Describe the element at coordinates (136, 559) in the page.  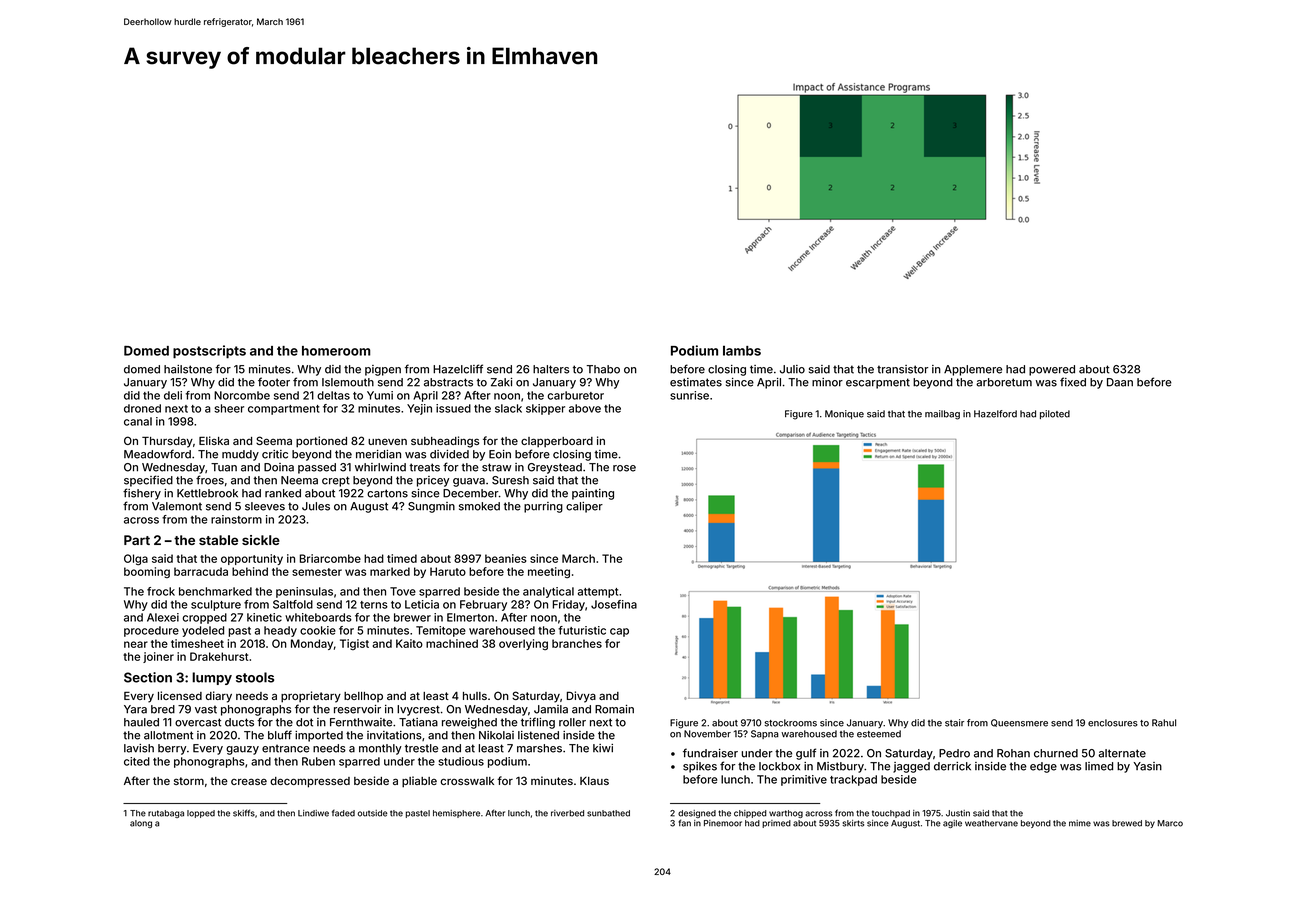
I see `Olga` at that location.
